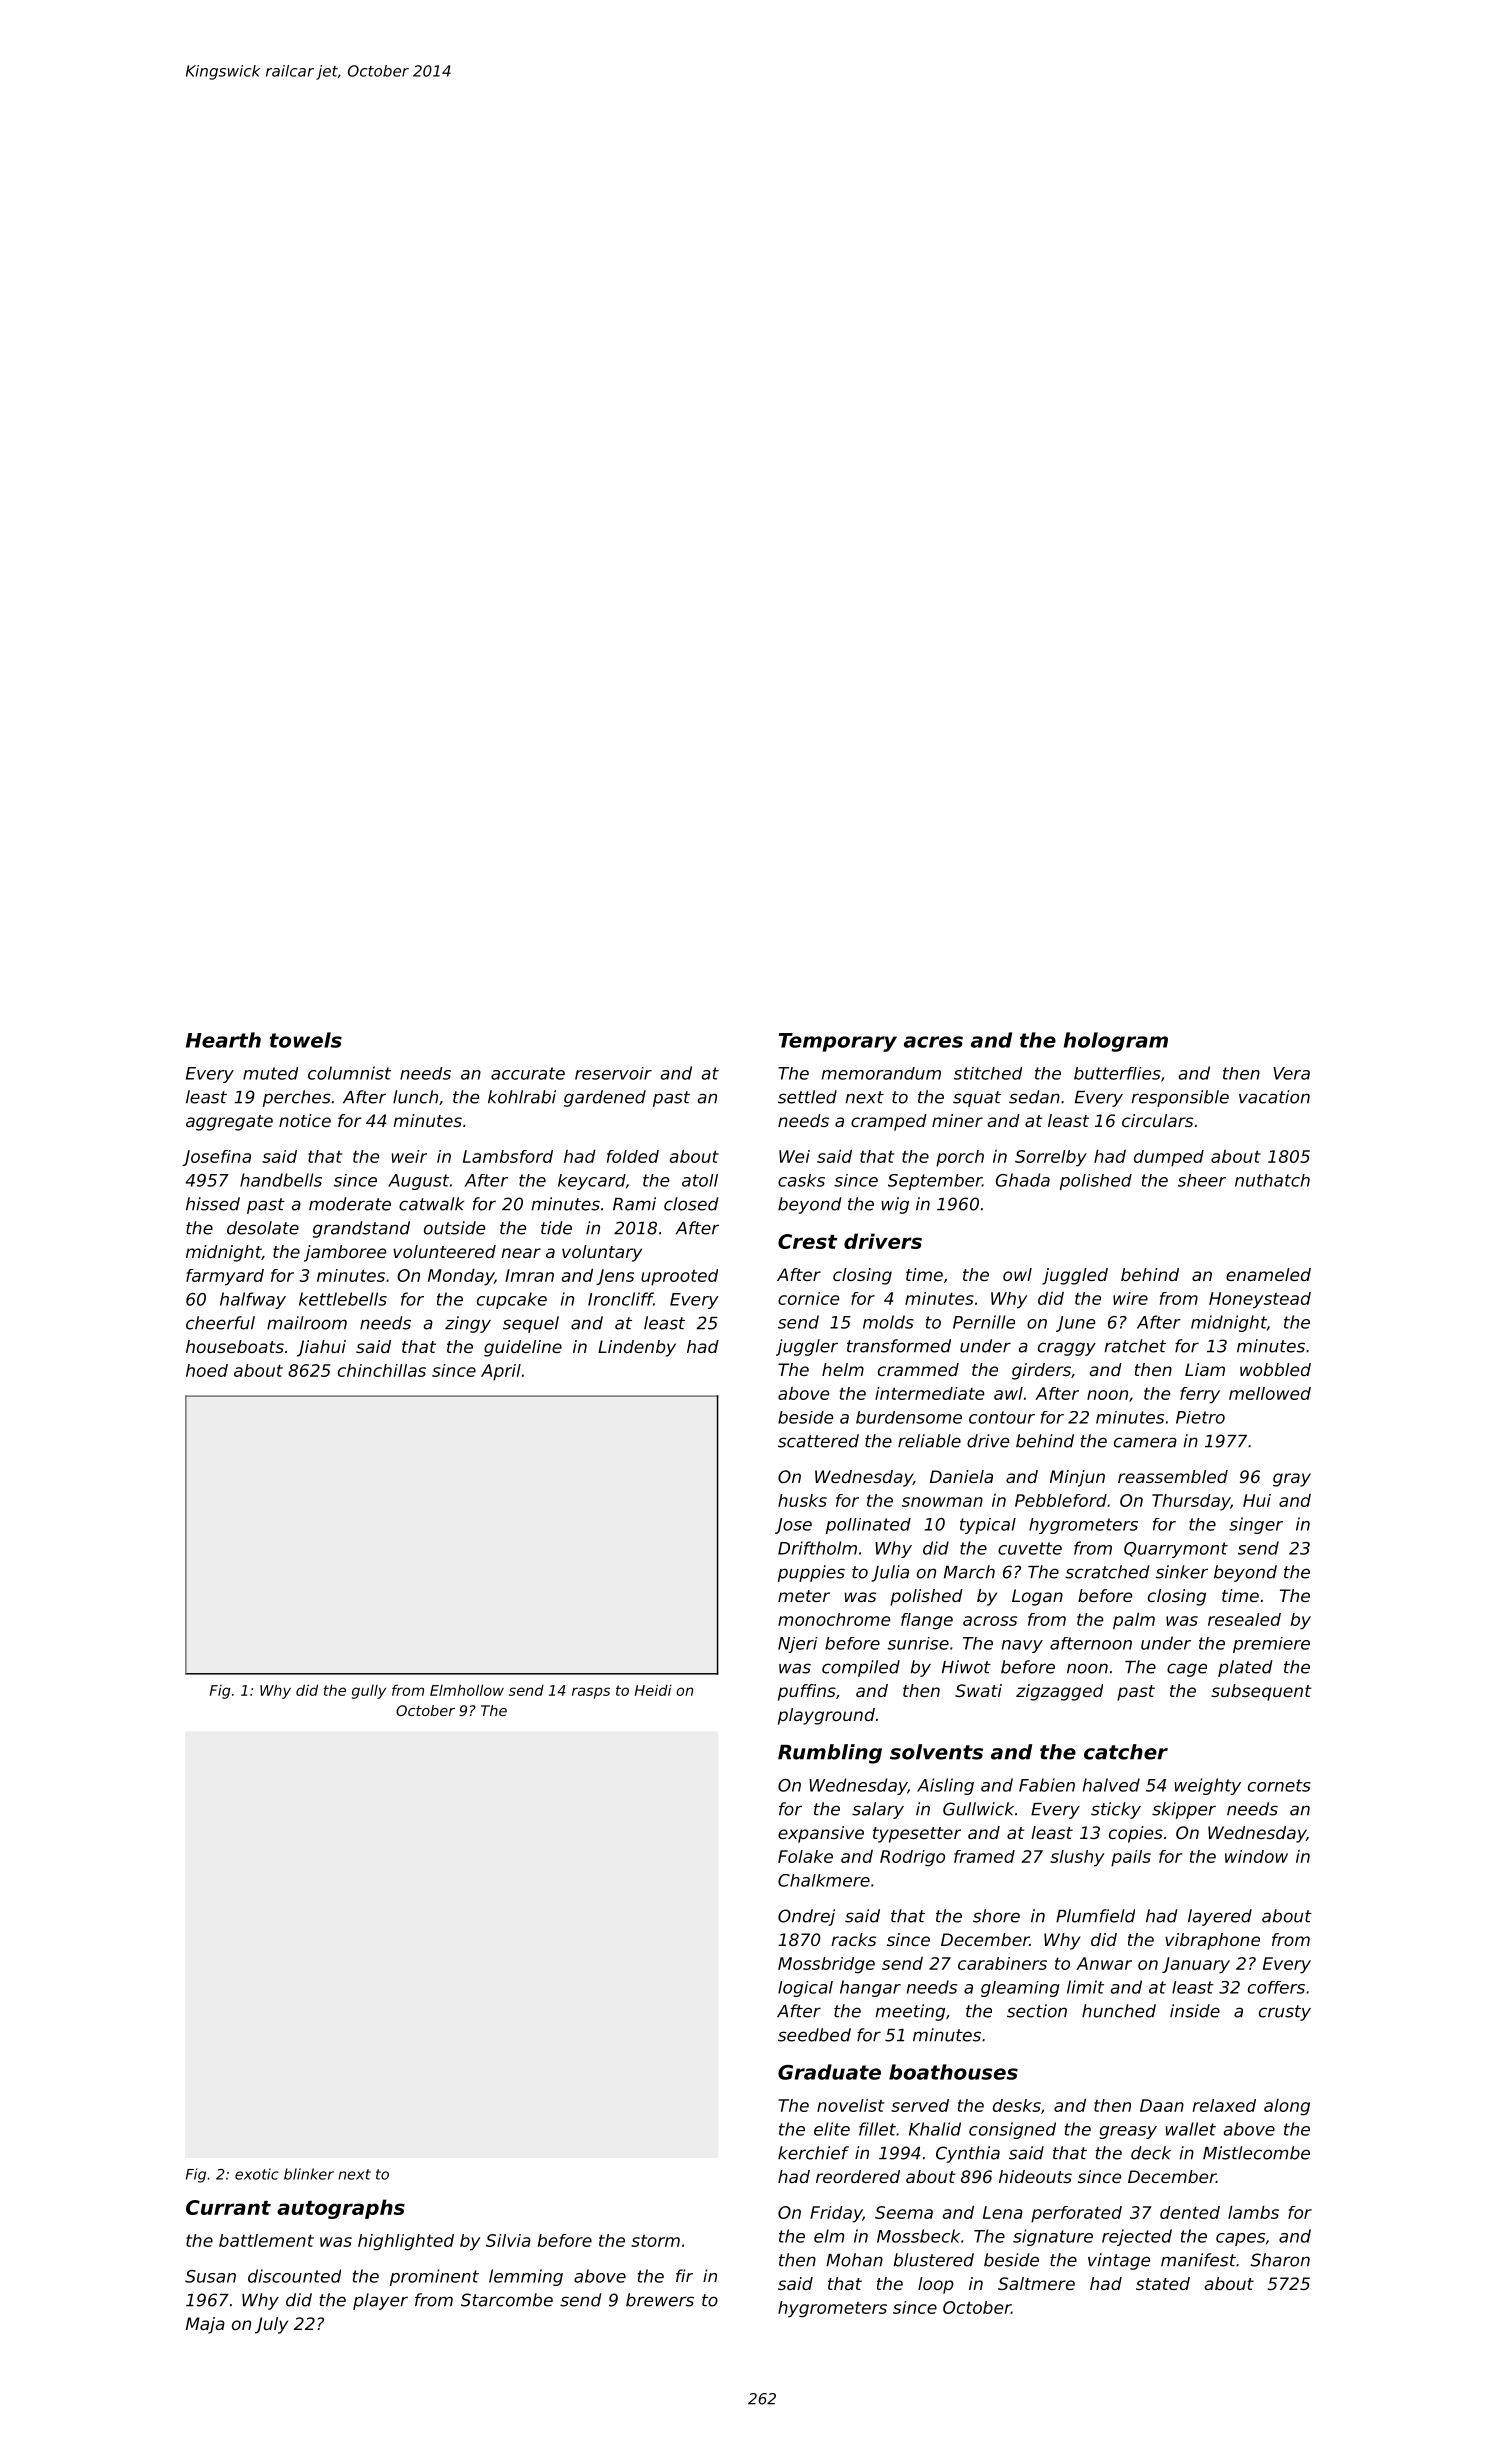  What do you see at coordinates (1126, 1752) in the image?
I see `catcher` at bounding box center [1126, 1752].
